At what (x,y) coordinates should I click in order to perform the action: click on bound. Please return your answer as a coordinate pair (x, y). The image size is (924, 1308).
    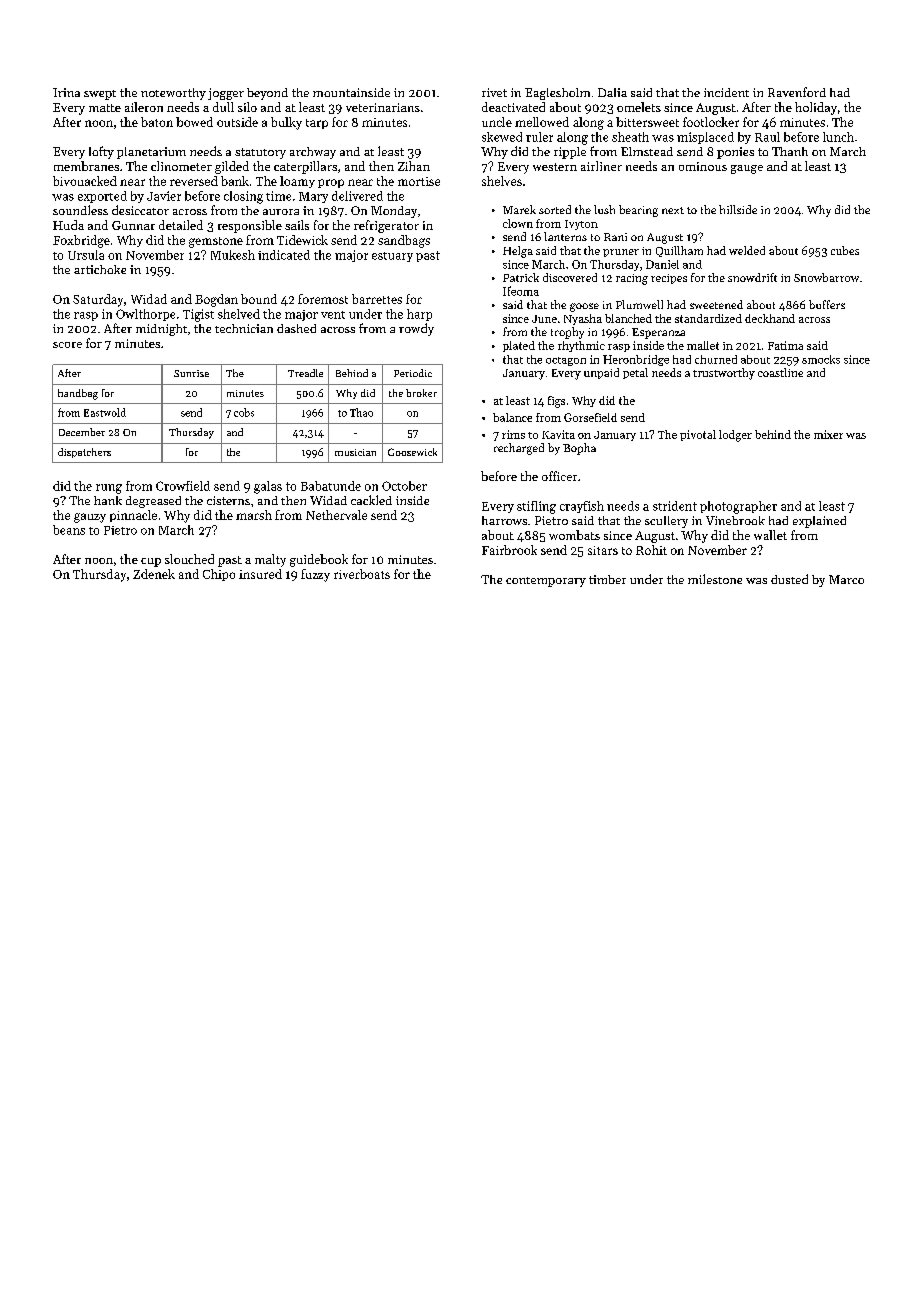
    Looking at the image, I should click on (259, 299).
